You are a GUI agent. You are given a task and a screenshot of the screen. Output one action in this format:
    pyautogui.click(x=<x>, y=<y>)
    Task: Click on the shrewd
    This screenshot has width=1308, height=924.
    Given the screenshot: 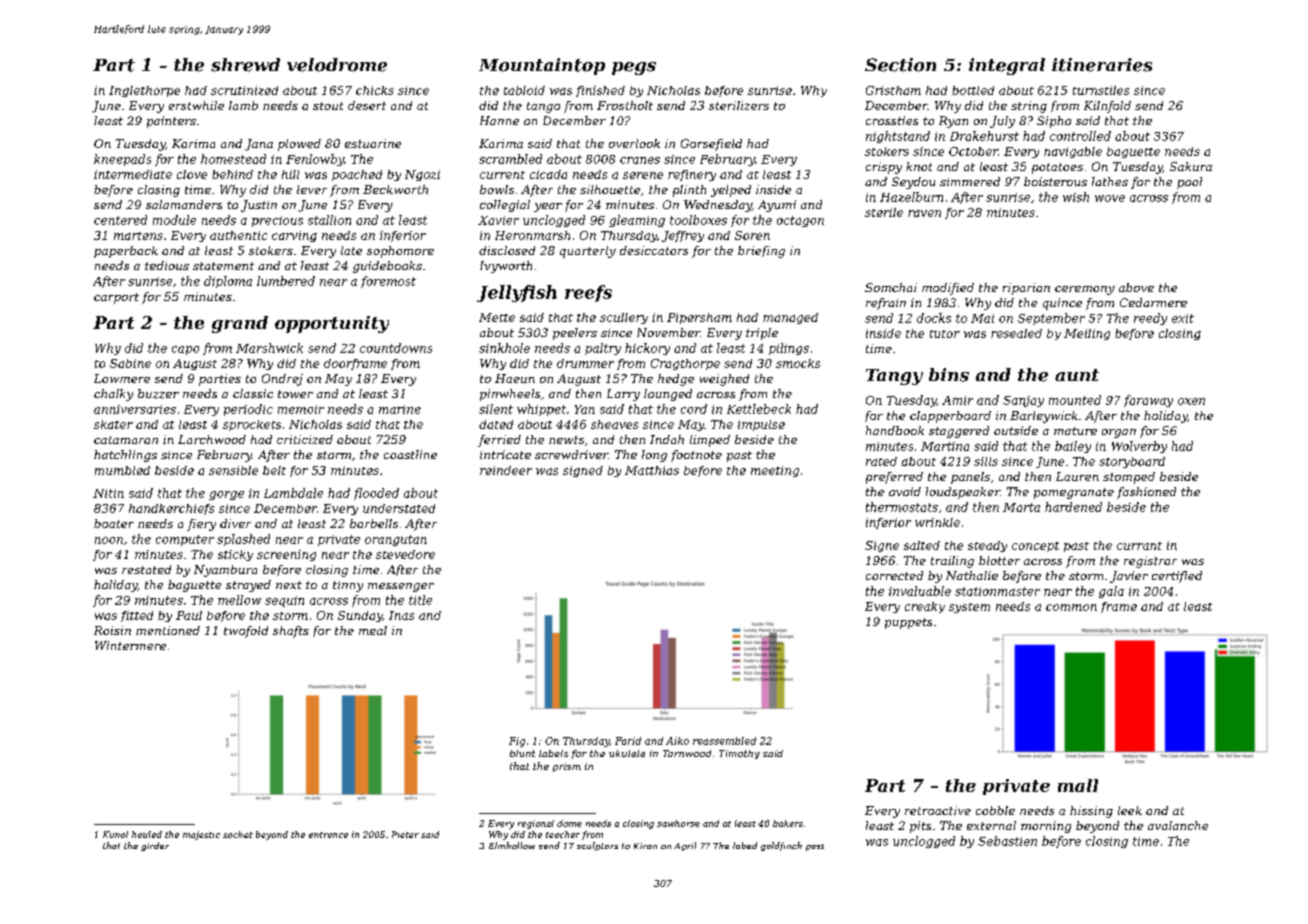 What is the action you would take?
    pyautogui.click(x=245, y=65)
